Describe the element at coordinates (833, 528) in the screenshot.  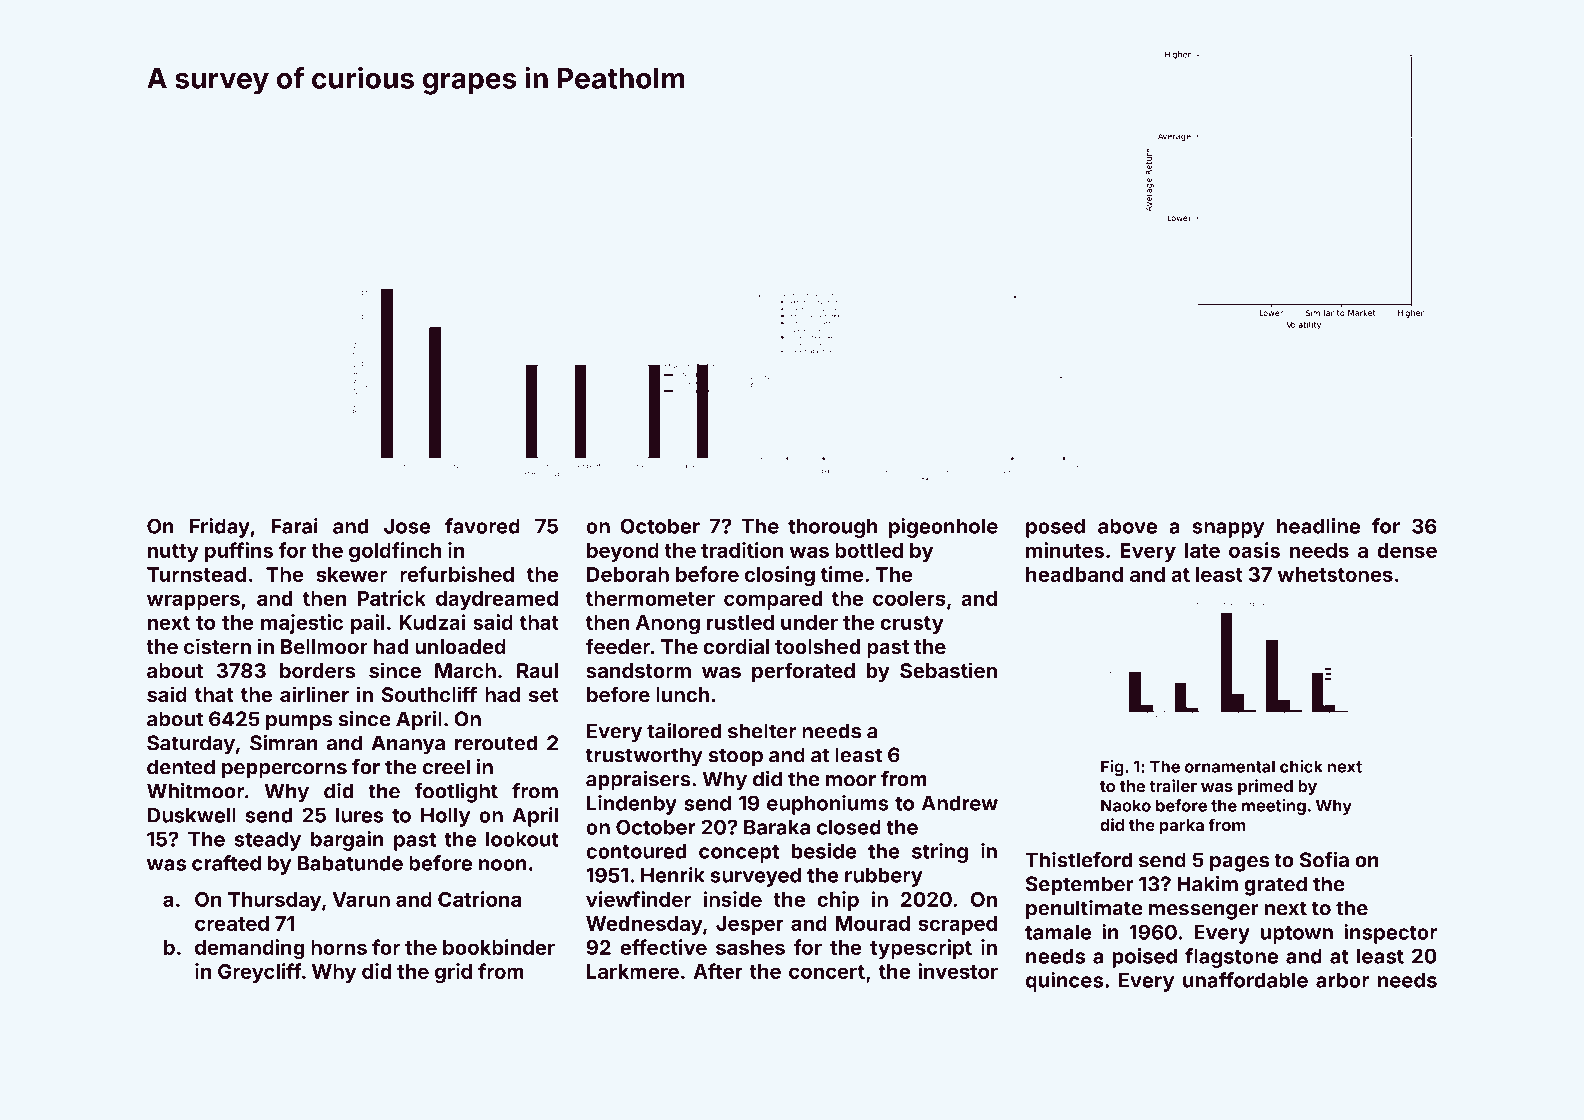
I see `thorough` at that location.
